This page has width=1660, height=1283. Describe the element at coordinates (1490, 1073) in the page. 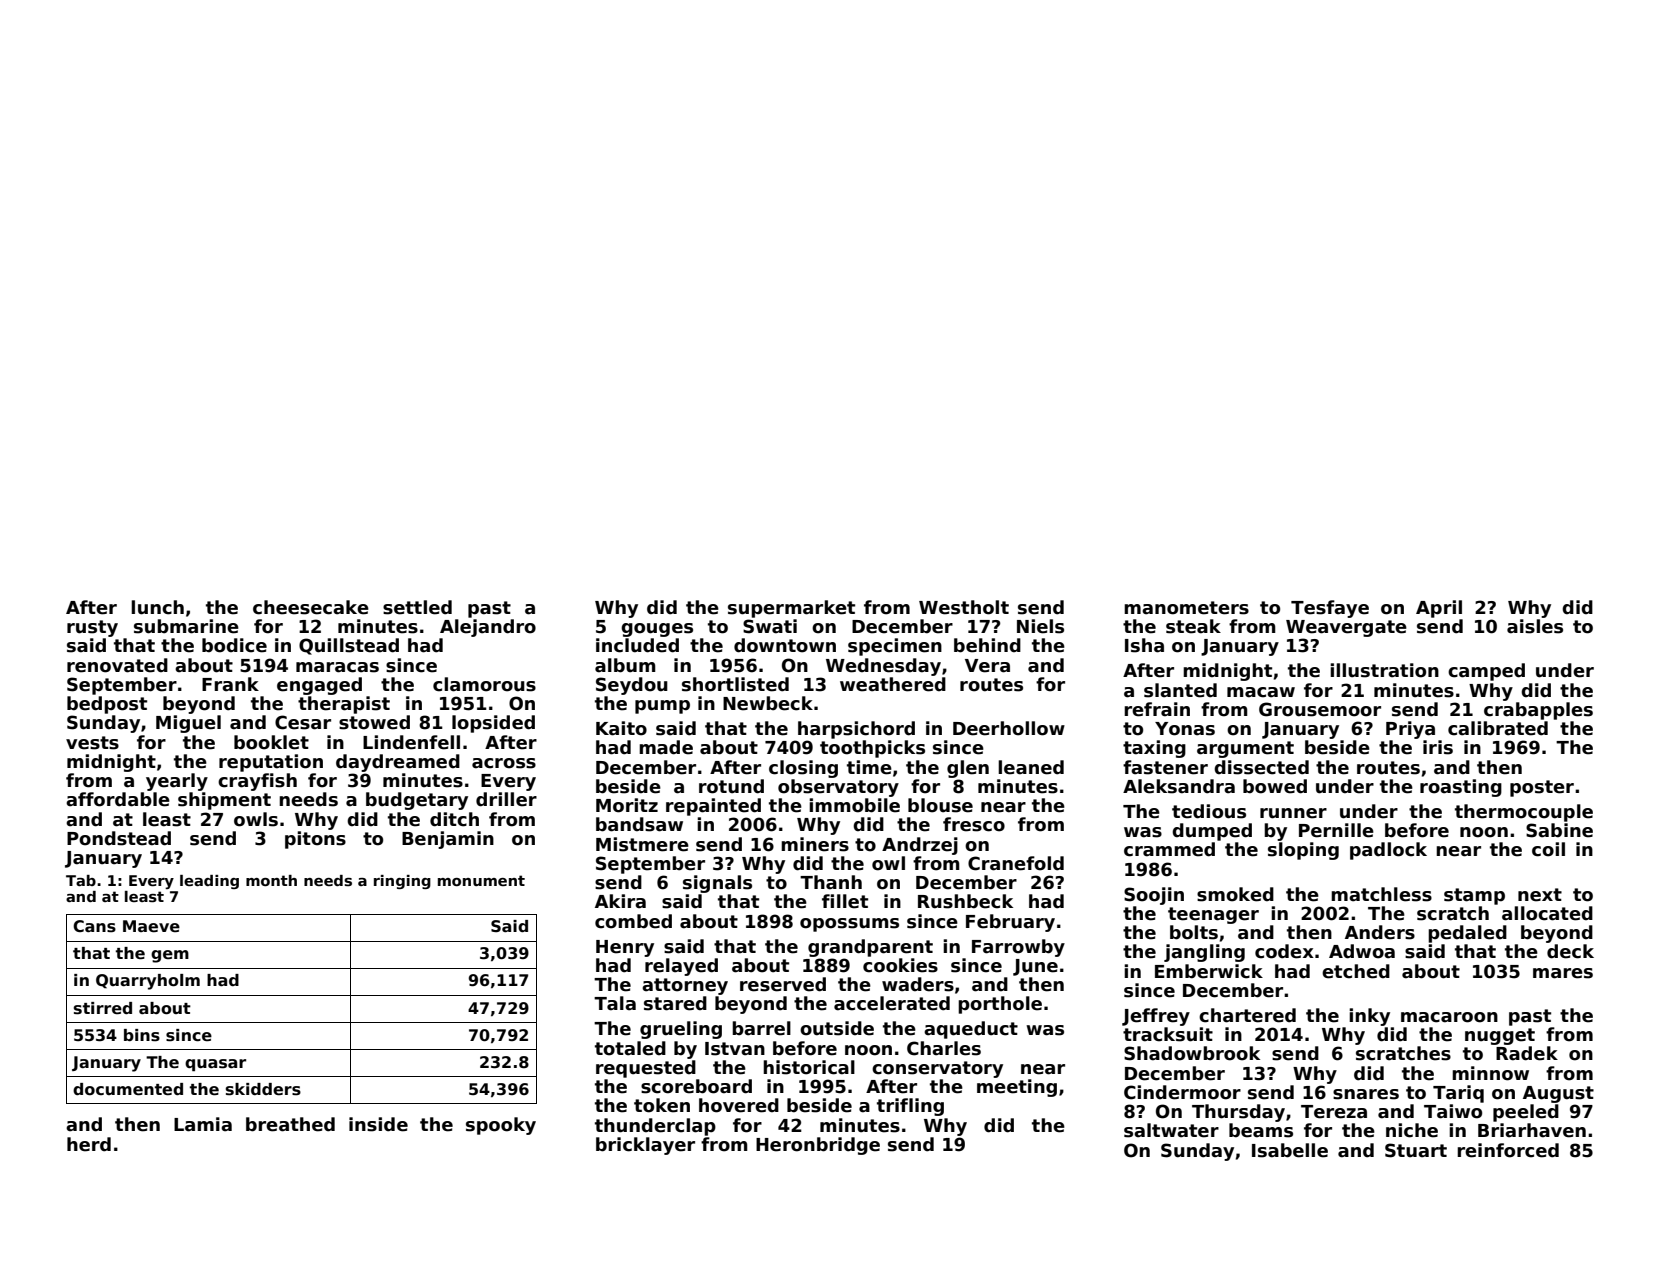

I see `minnow` at that location.
